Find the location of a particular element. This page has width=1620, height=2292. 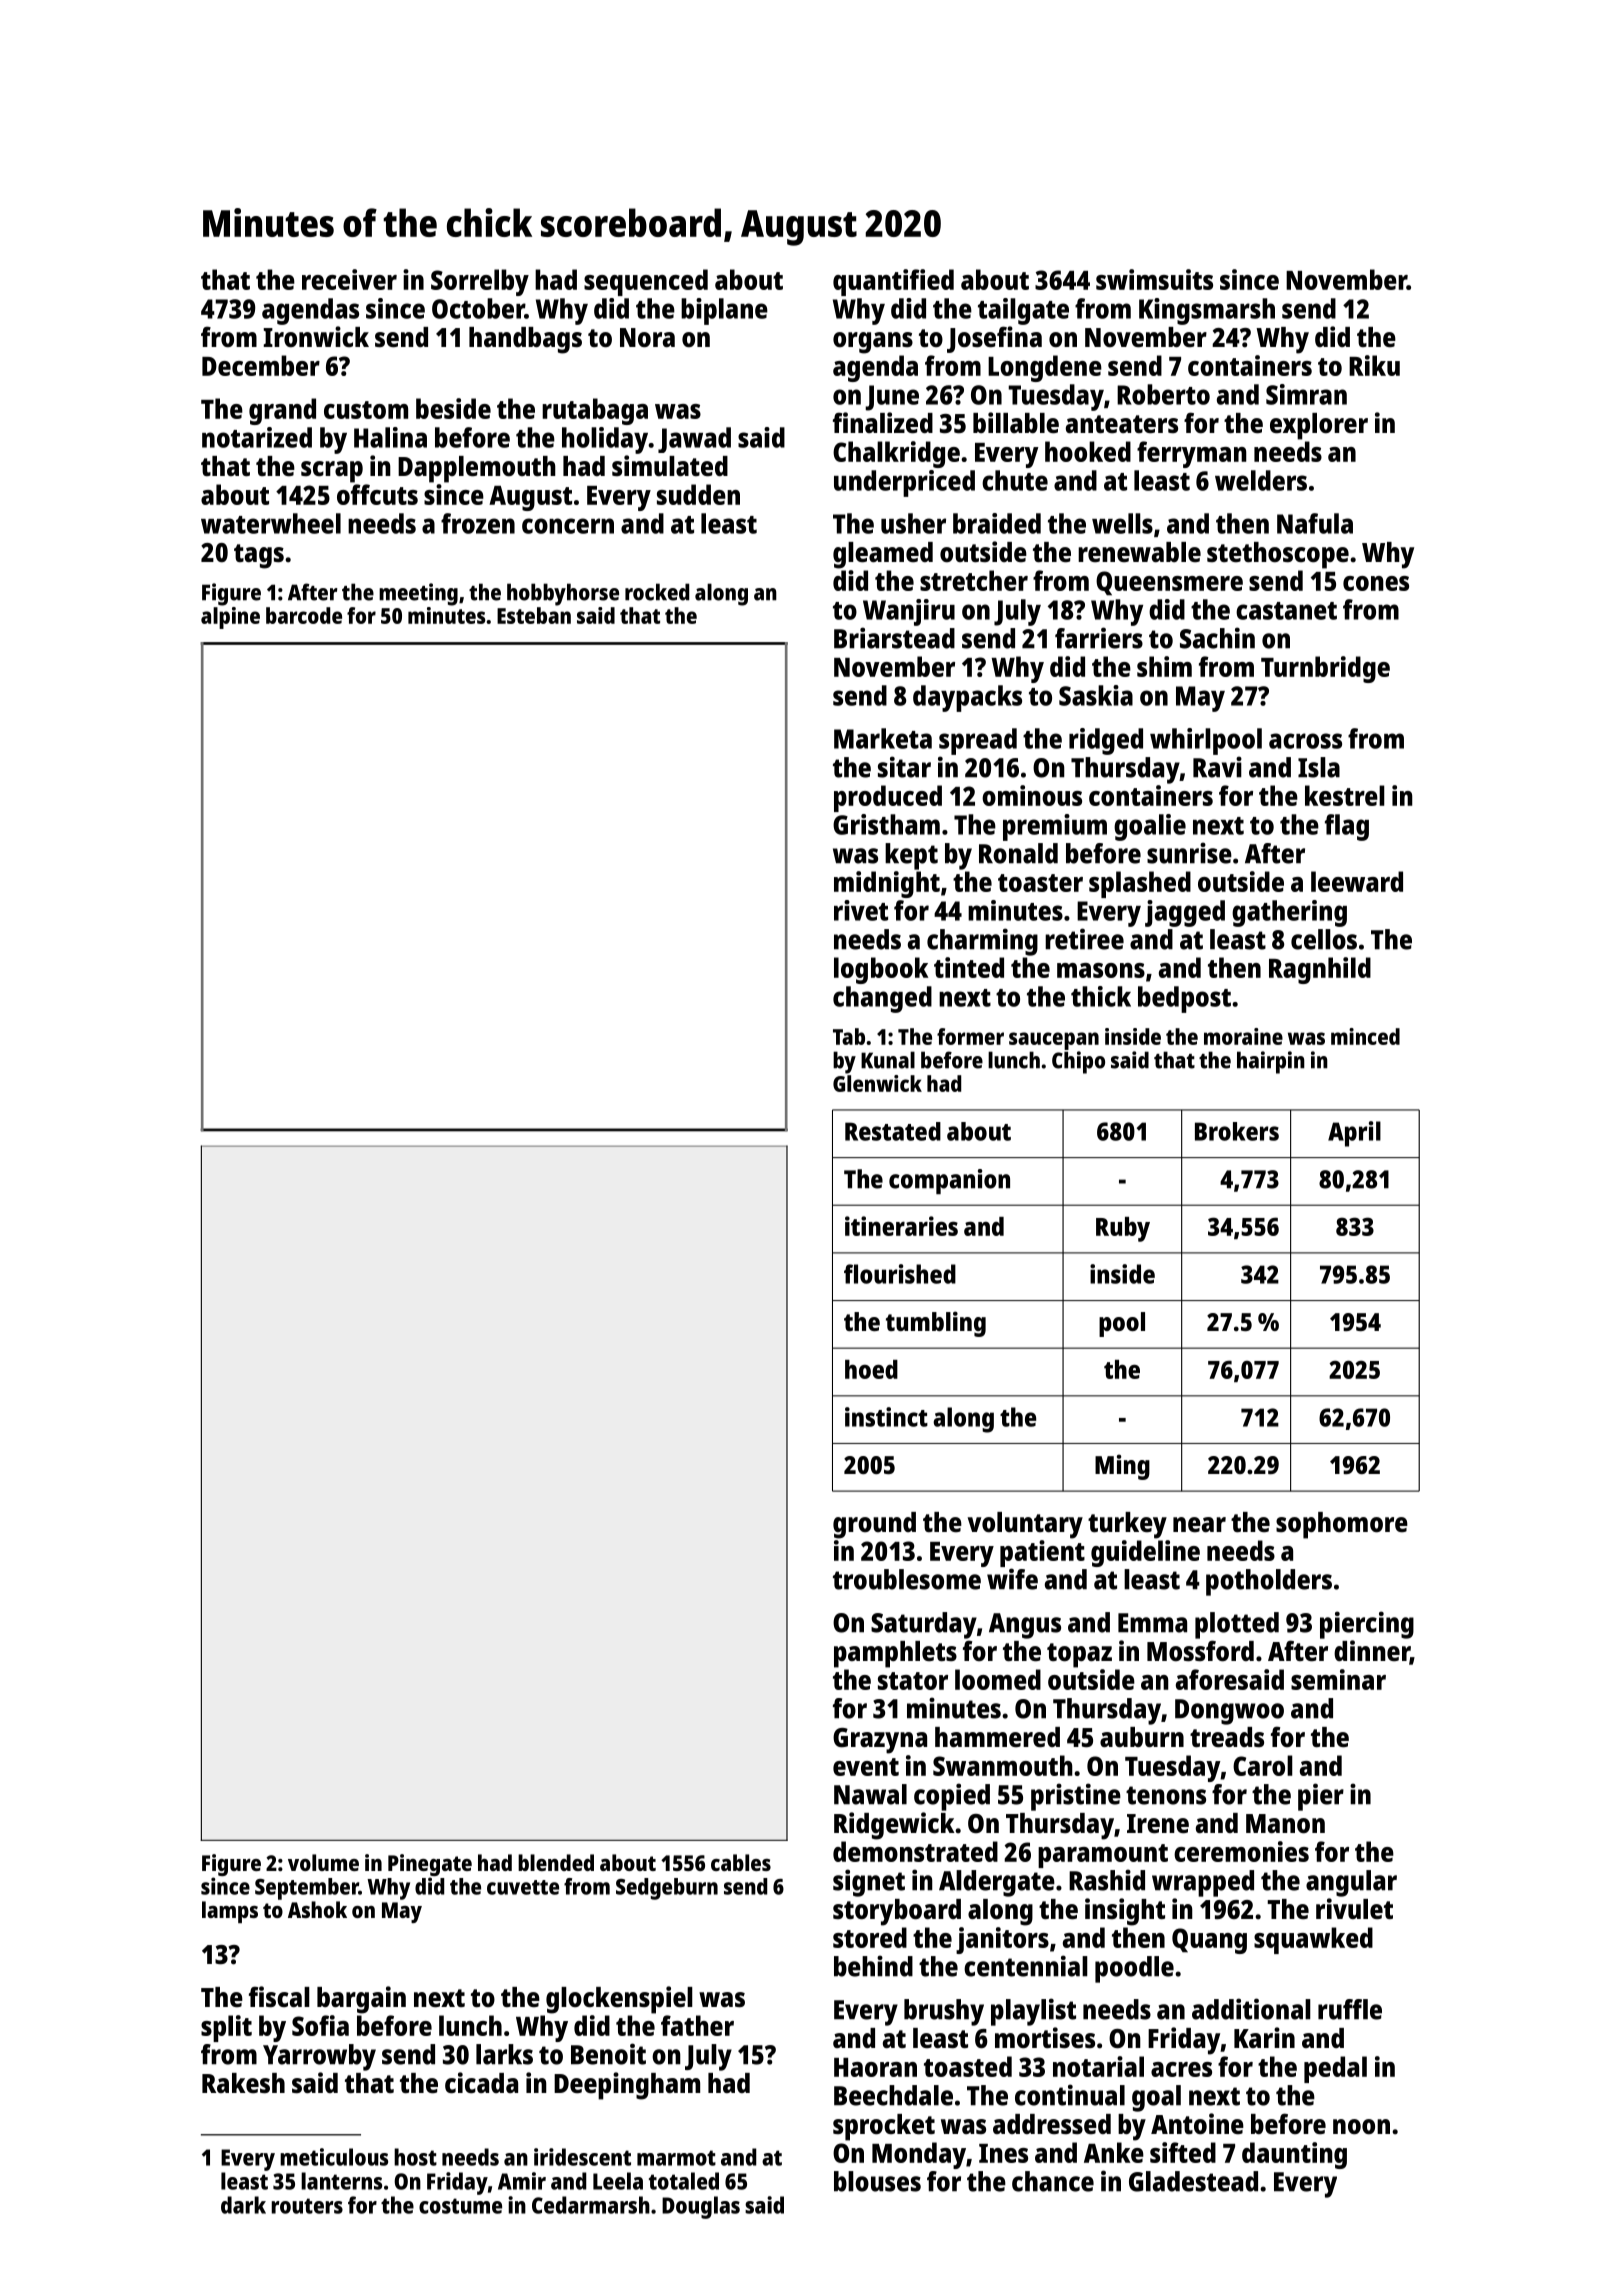

receiver is located at coordinates (349, 279).
